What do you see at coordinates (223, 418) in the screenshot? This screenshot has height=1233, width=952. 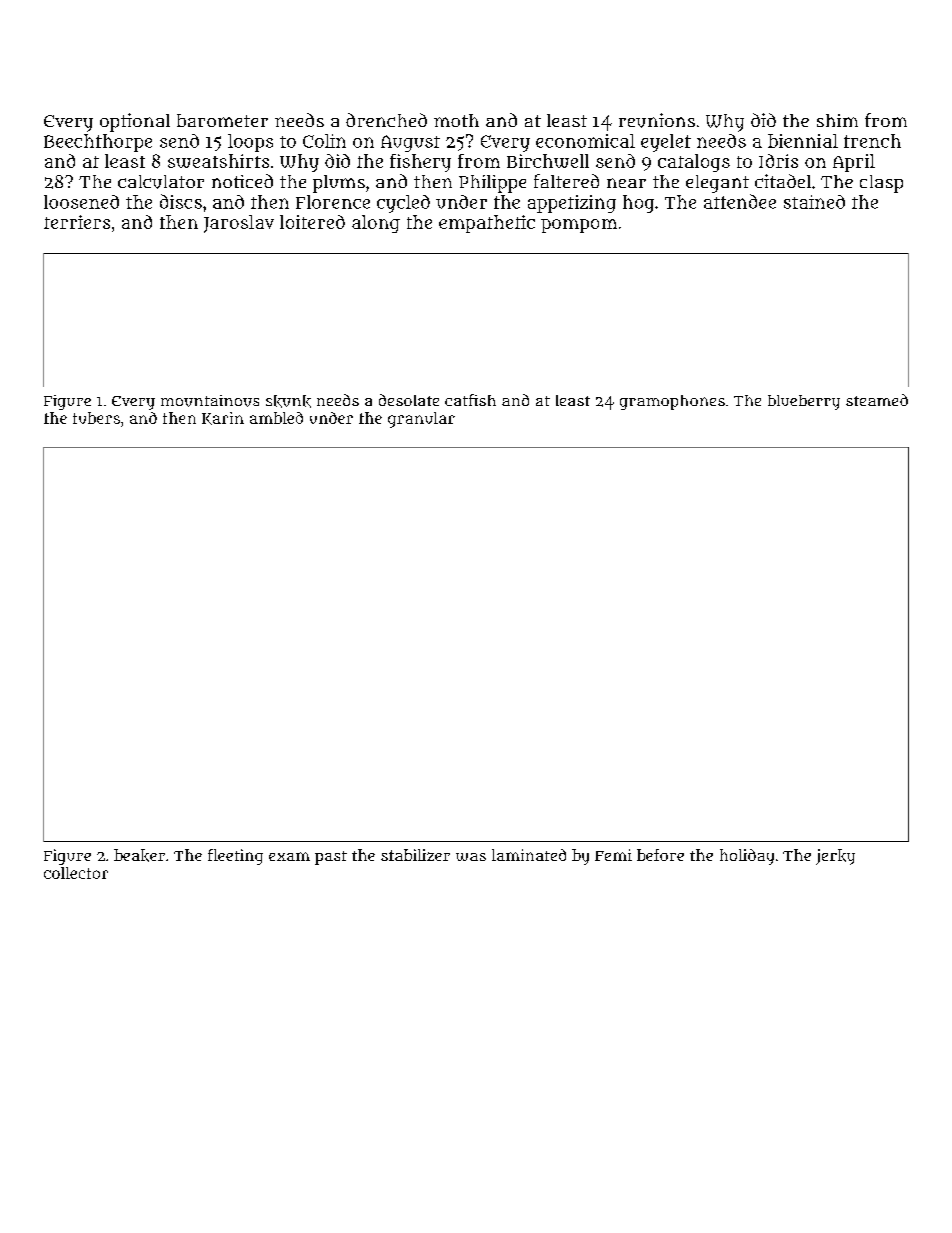 I see `Karin` at bounding box center [223, 418].
